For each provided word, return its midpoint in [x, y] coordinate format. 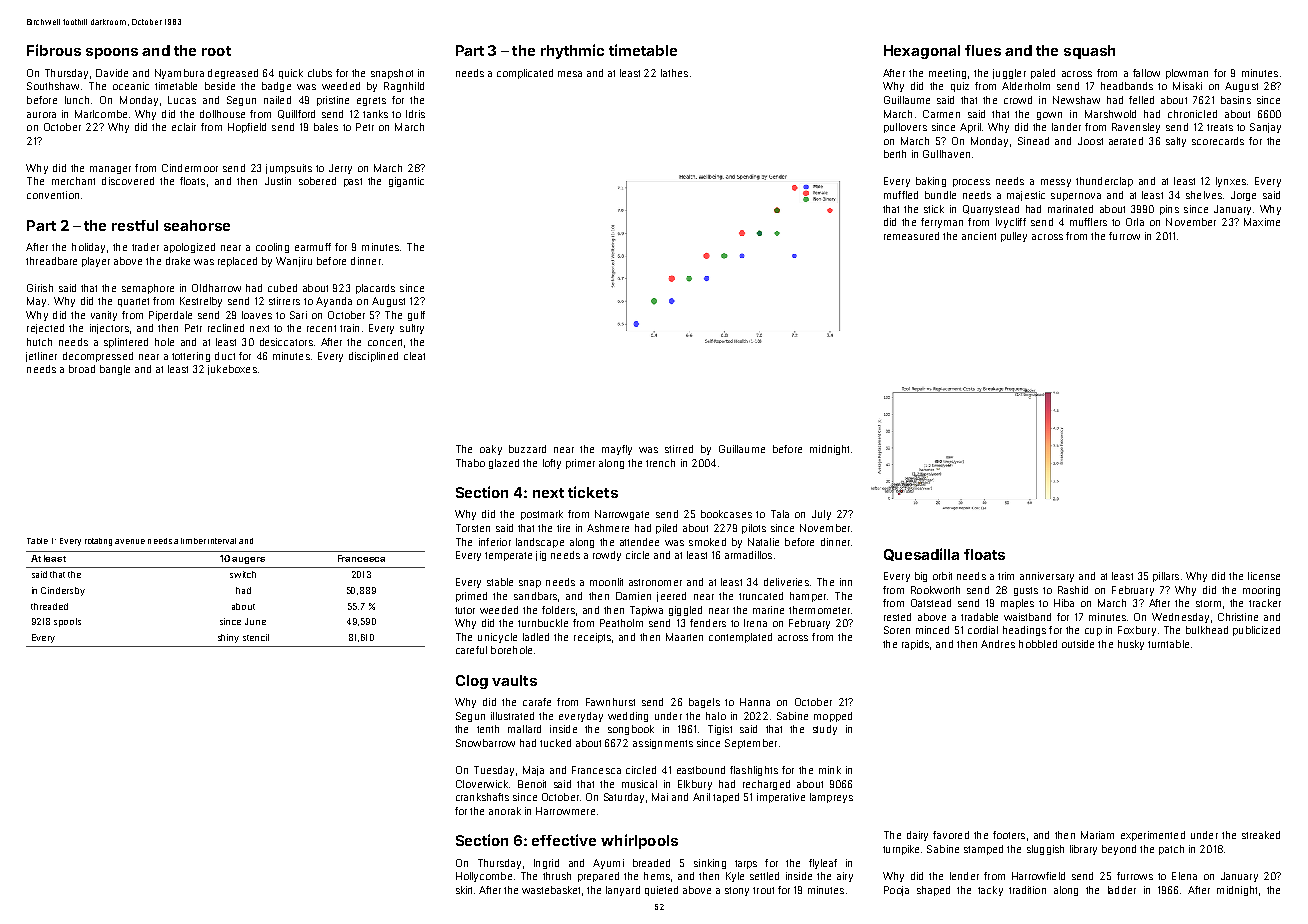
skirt [464, 890]
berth [895, 154]
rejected [45, 329]
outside [1078, 644]
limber [193, 541]
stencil [256, 637]
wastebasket [551, 890]
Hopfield [247, 128]
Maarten [684, 637]
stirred [679, 449]
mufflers [1088, 222]
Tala [780, 514]
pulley [1014, 237]
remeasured [911, 236]
